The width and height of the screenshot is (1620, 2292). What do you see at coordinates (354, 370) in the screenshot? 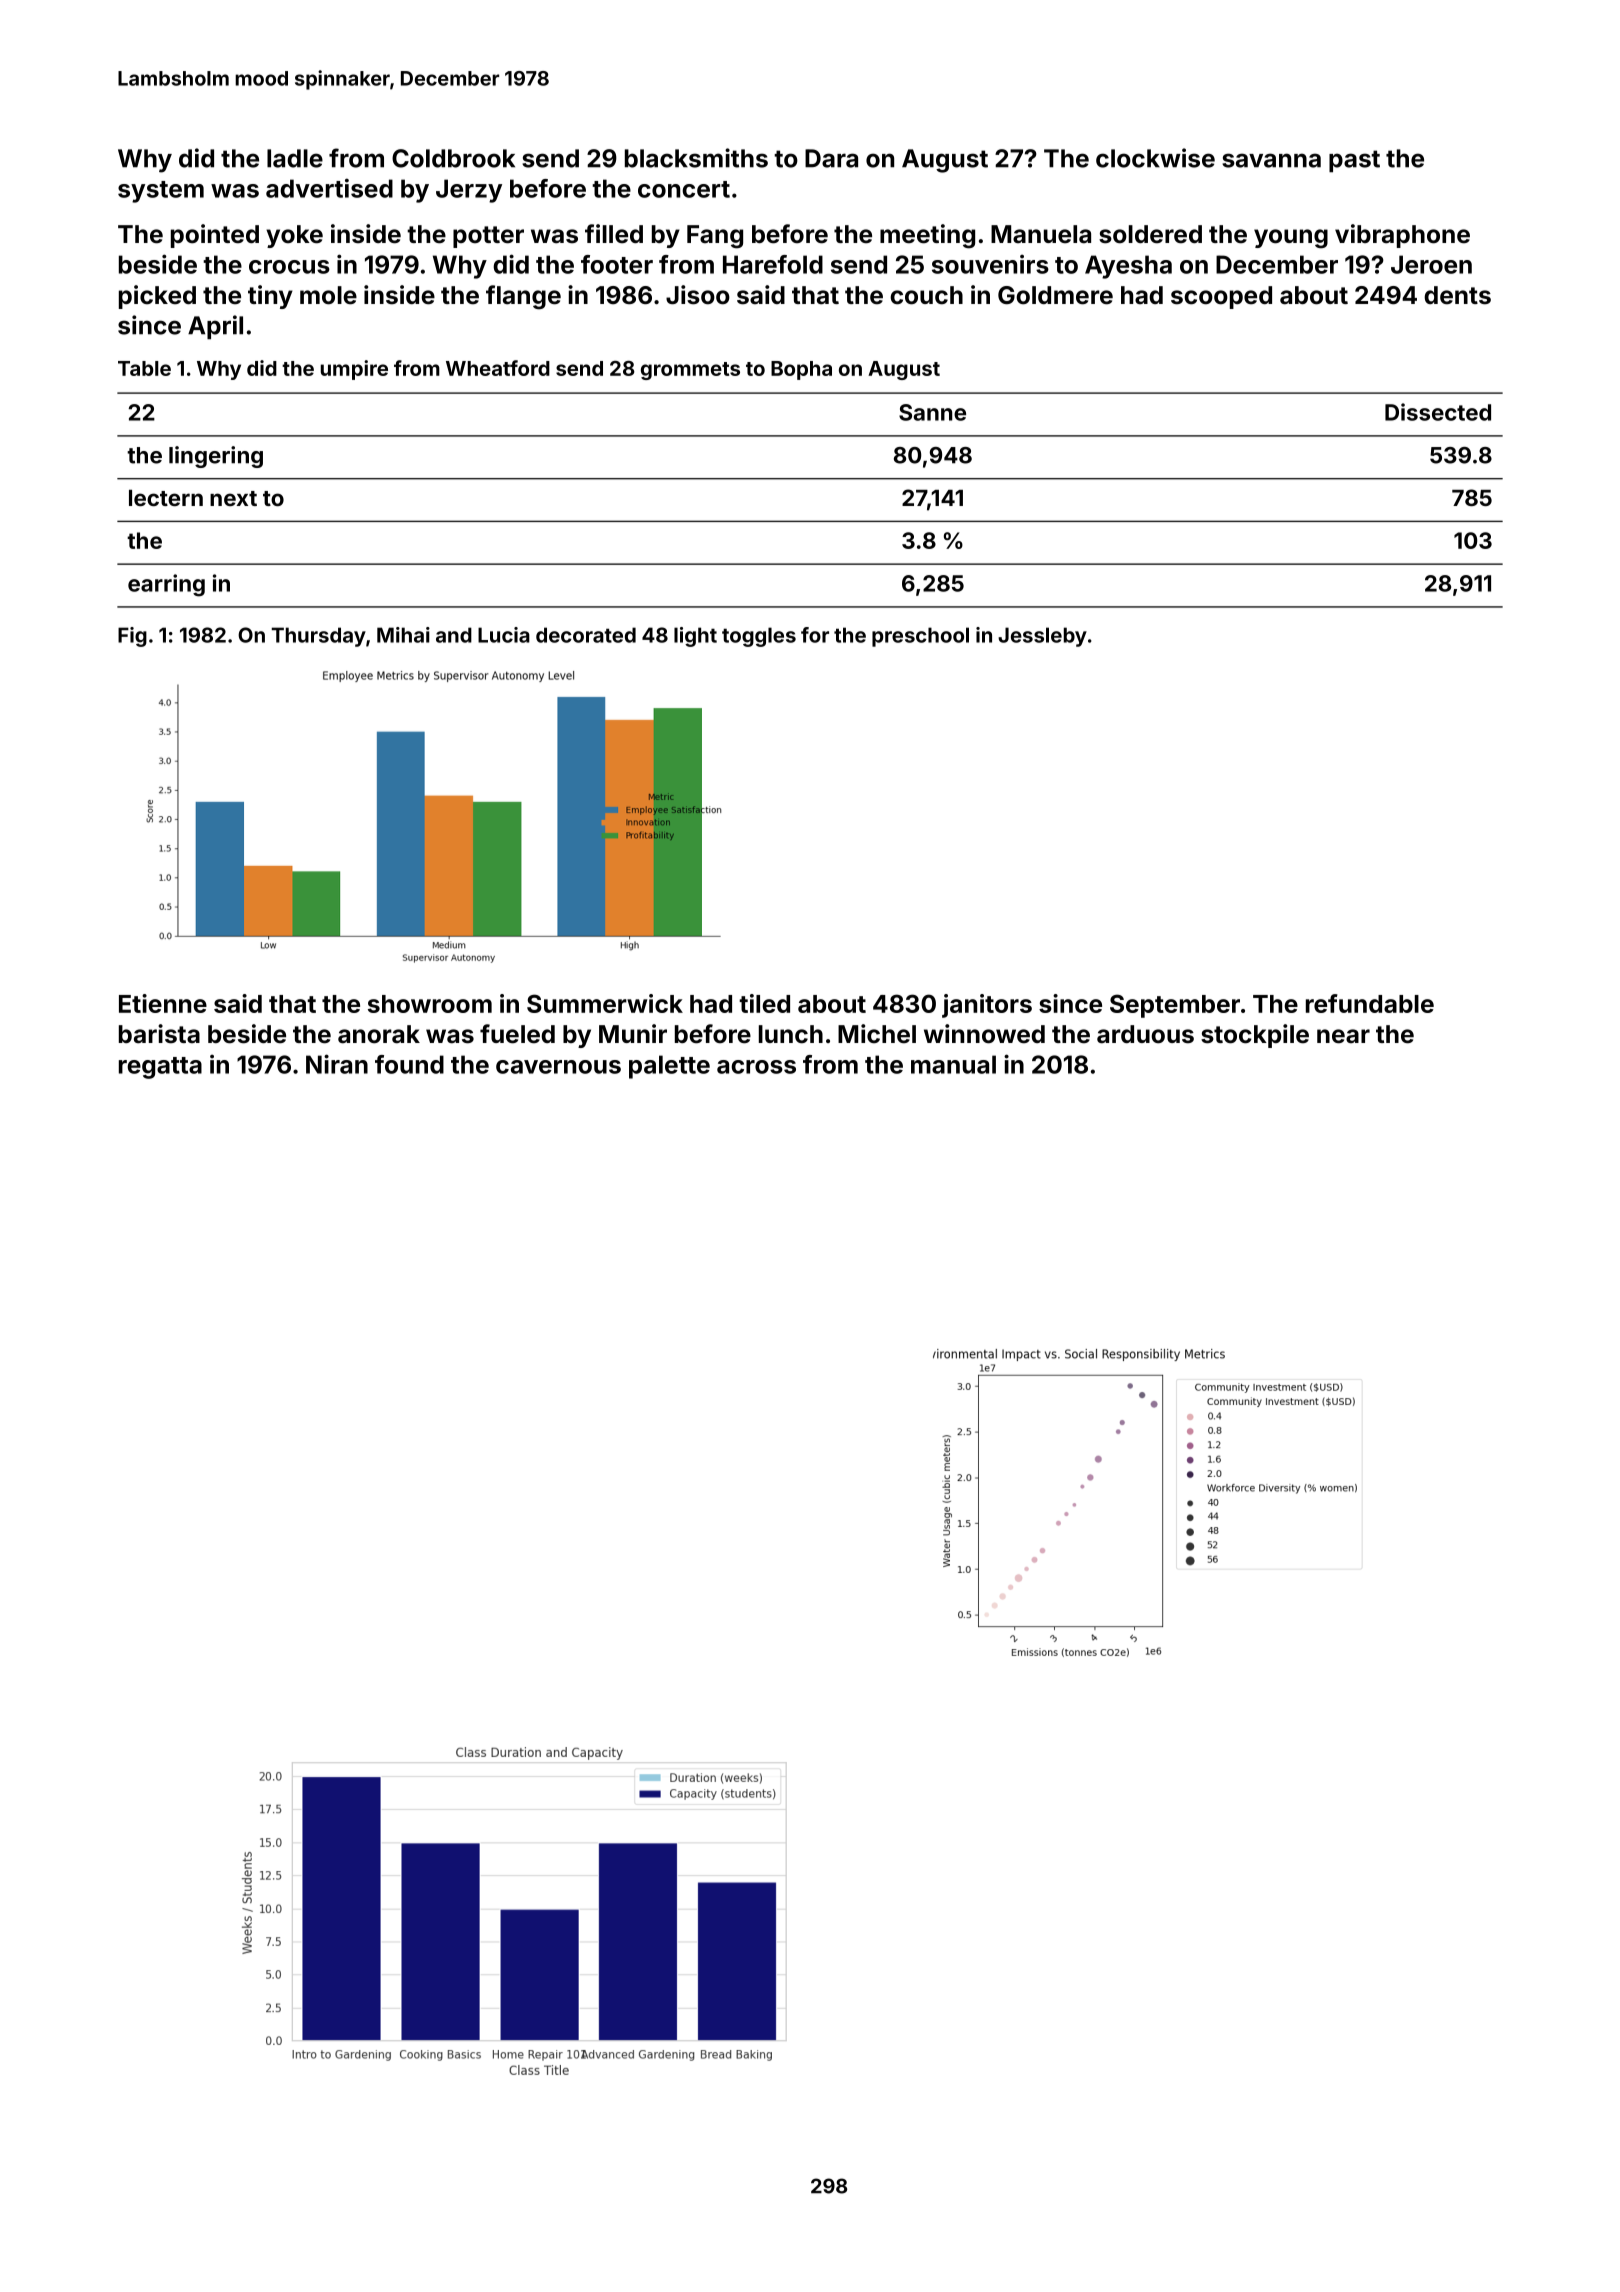
I see `umpire` at bounding box center [354, 370].
